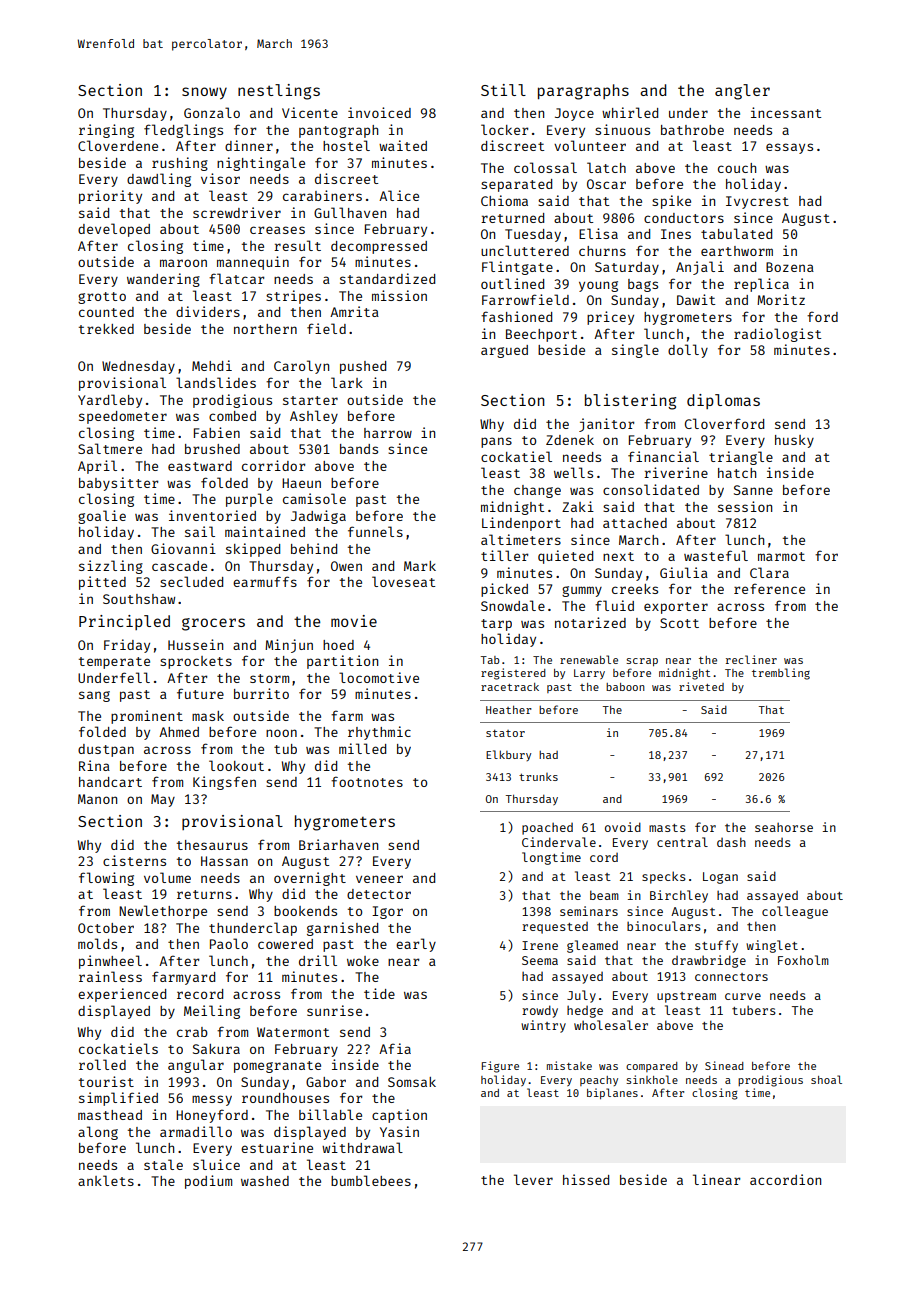 The height and width of the screenshot is (1308, 924). Describe the element at coordinates (399, 1131) in the screenshot. I see `Yasin` at that location.
